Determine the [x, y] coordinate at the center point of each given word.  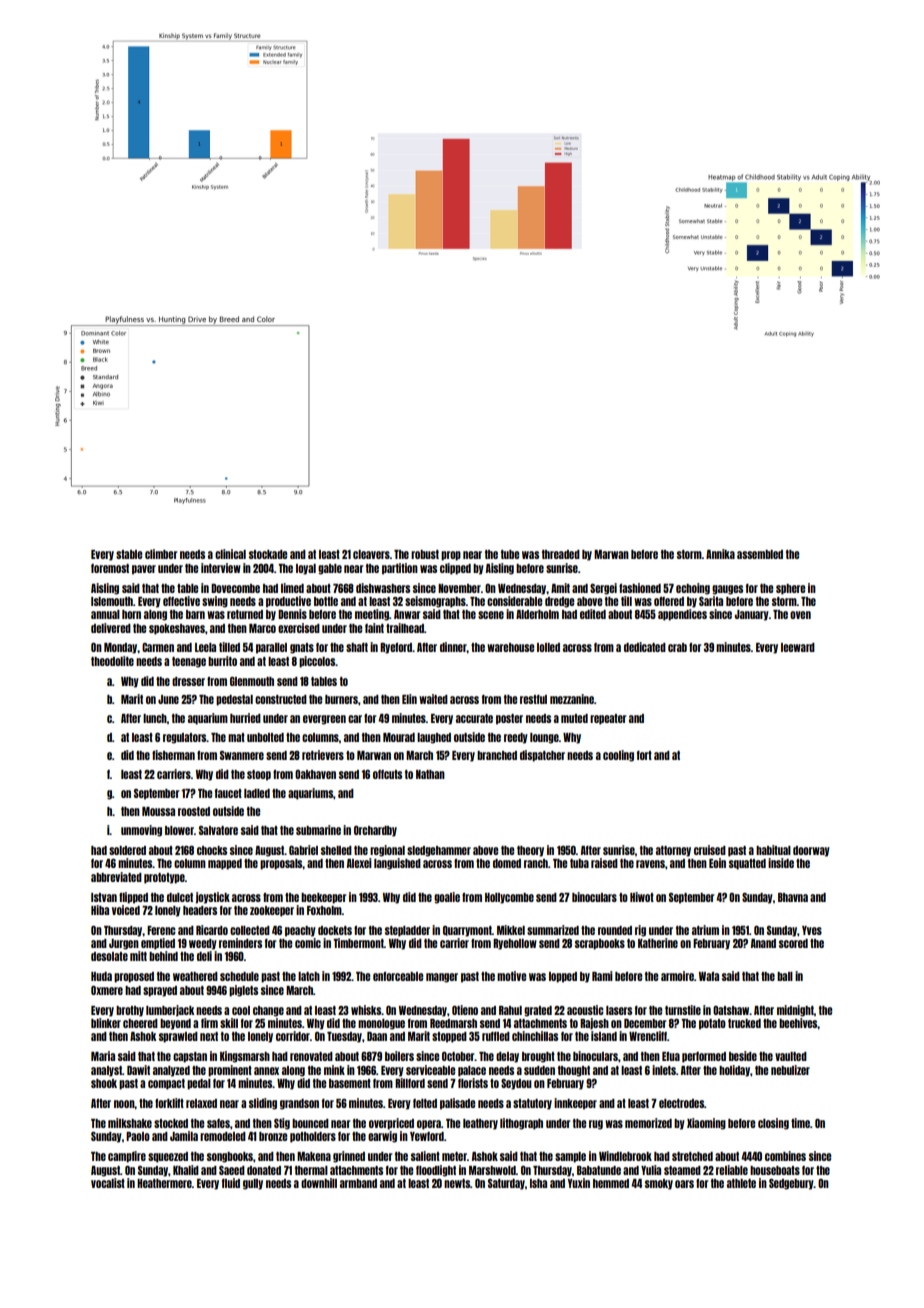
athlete [741, 1183]
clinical [230, 554]
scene [491, 615]
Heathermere [164, 1183]
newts [457, 1183]
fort [644, 755]
